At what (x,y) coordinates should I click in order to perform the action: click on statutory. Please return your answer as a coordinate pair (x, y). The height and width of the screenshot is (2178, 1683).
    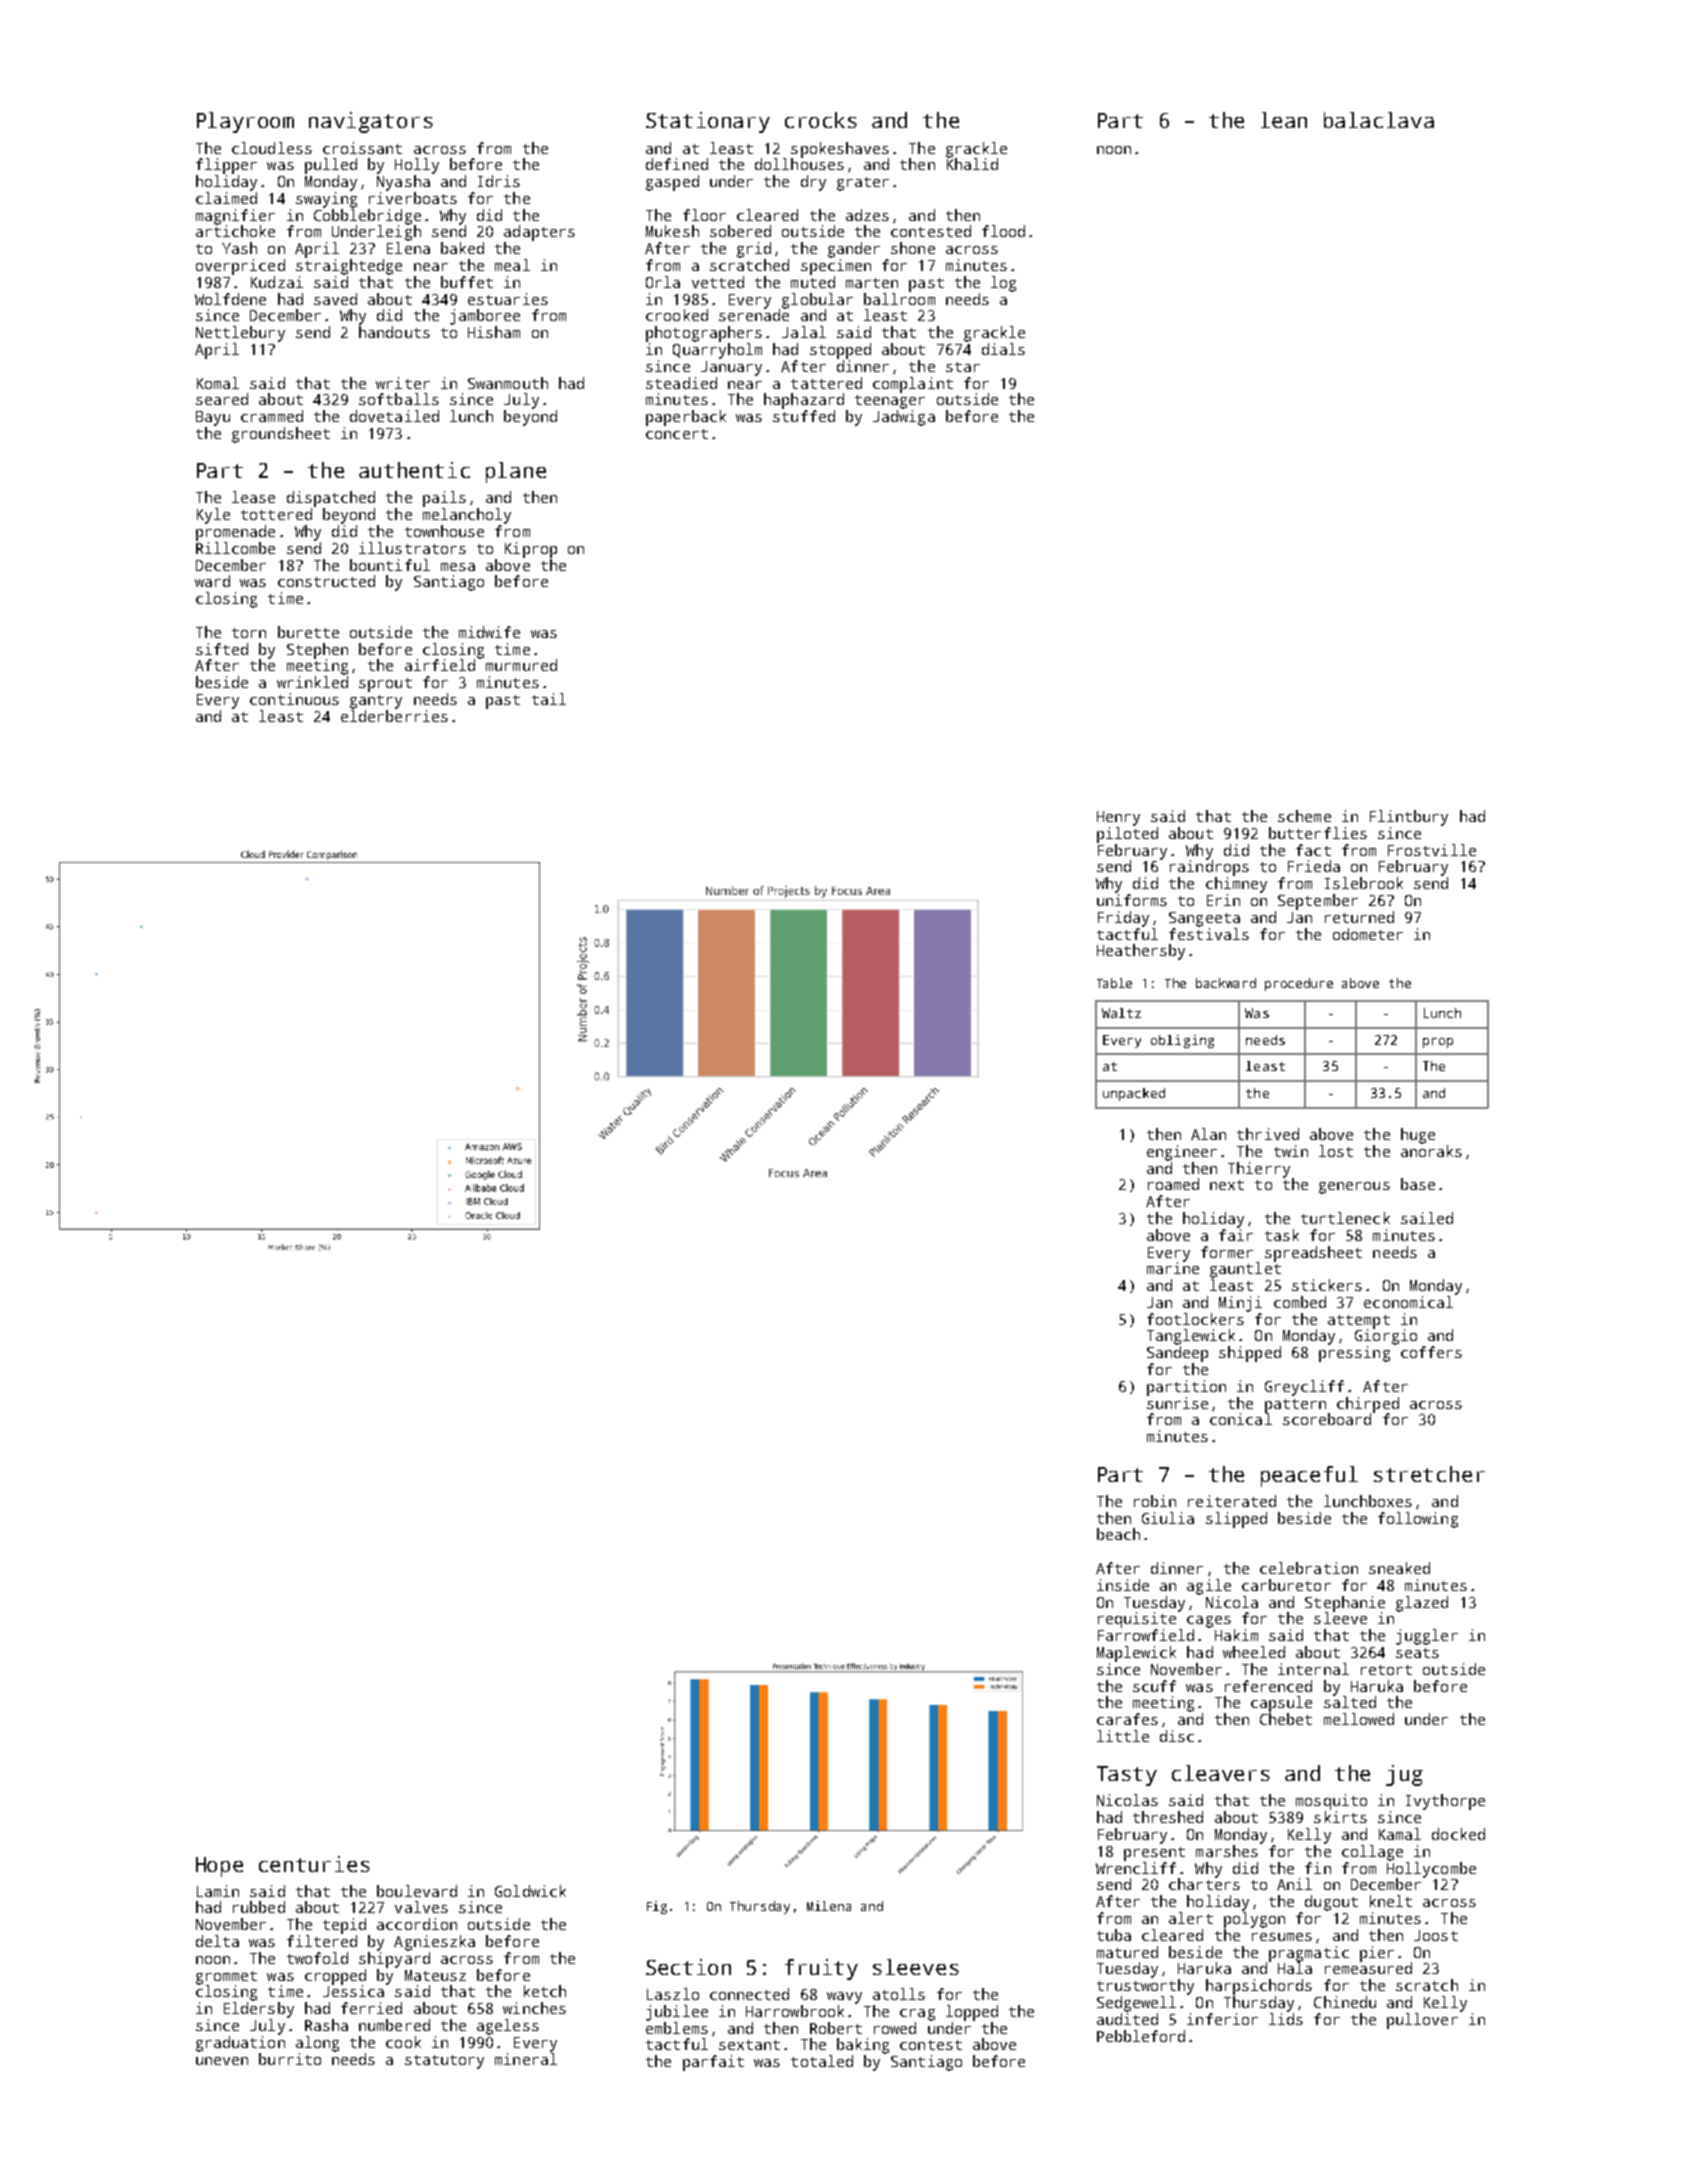
    Looking at the image, I should click on (444, 2062).
